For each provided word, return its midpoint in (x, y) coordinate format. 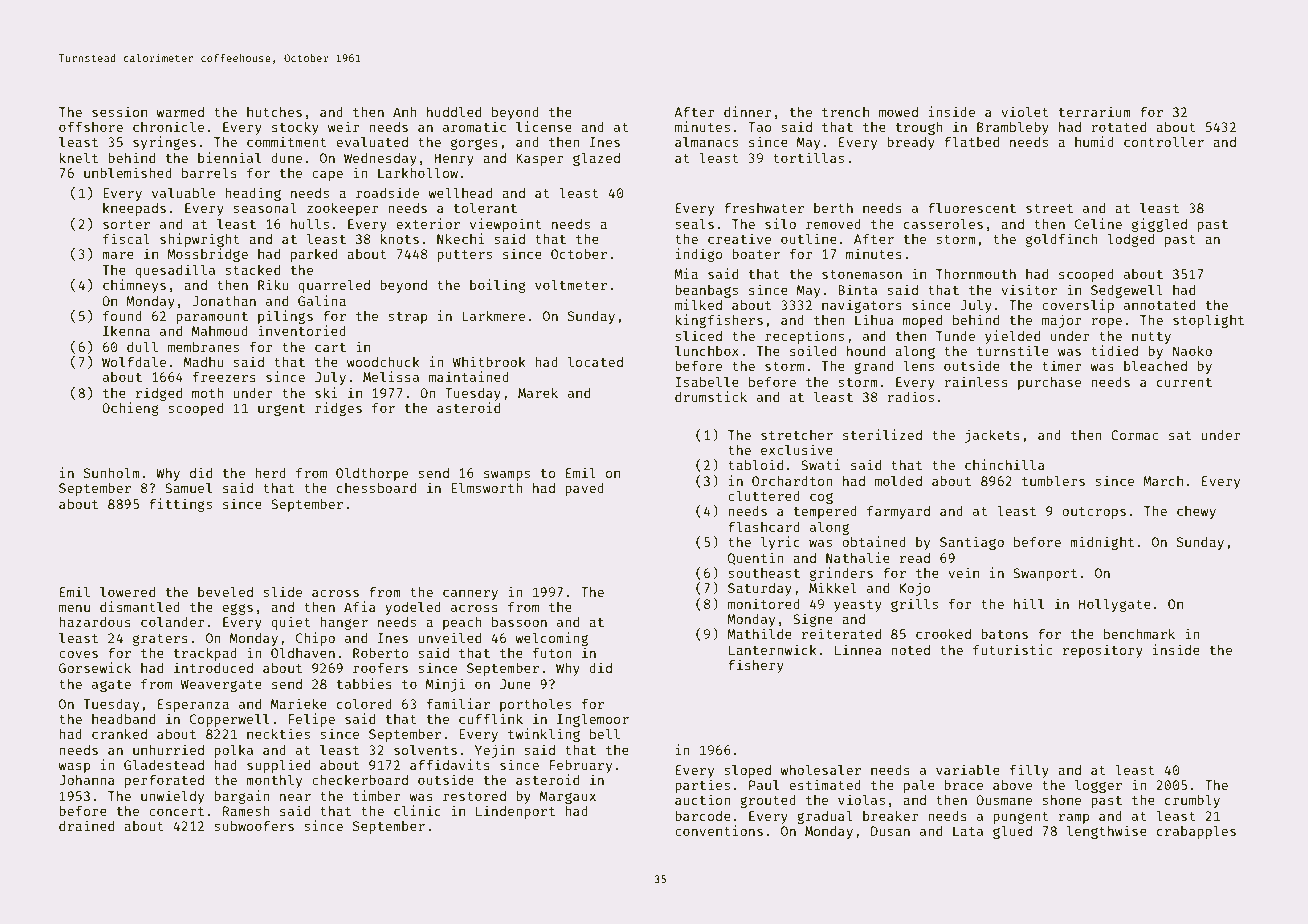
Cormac (1134, 435)
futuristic (1012, 649)
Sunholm (112, 472)
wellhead (460, 192)
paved (584, 489)
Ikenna (126, 331)
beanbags (706, 291)
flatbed (971, 141)
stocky (295, 128)
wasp (74, 767)
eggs (237, 609)
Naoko (1192, 351)
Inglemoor (593, 720)
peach (462, 623)
